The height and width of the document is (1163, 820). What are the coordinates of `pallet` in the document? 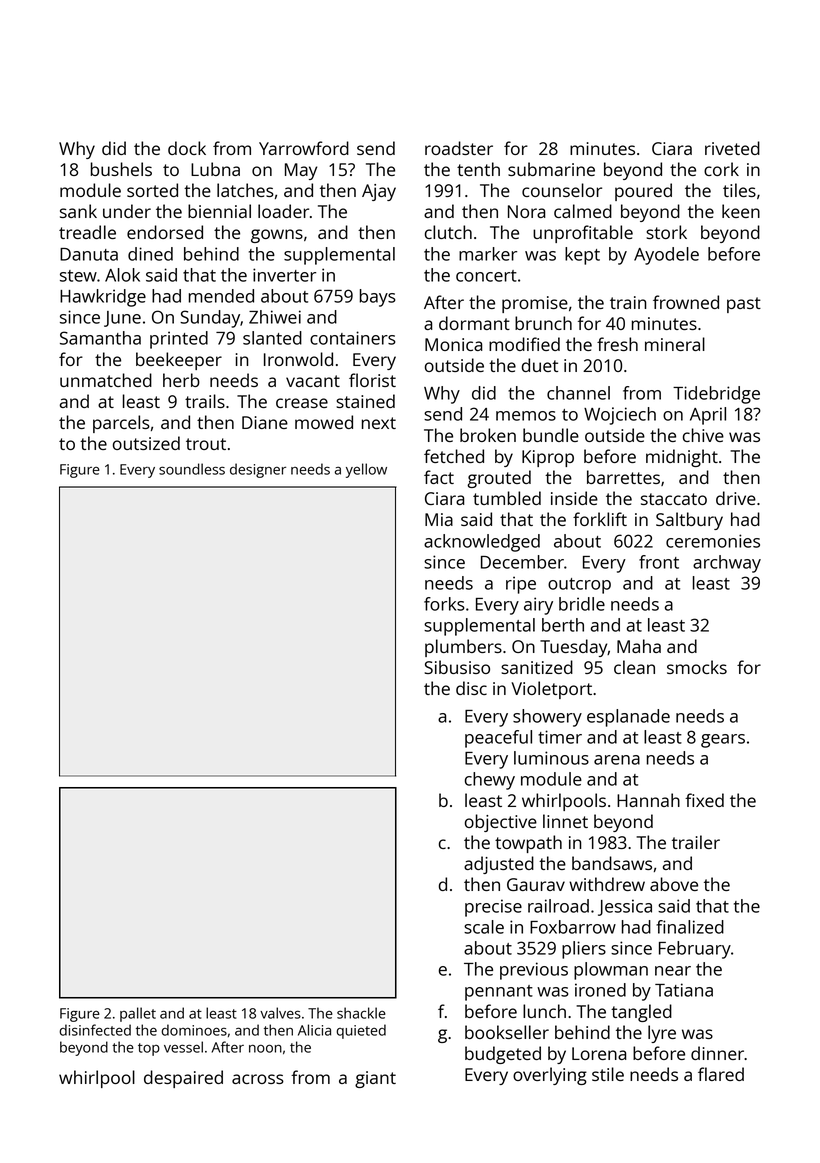 It's located at (138, 1014).
